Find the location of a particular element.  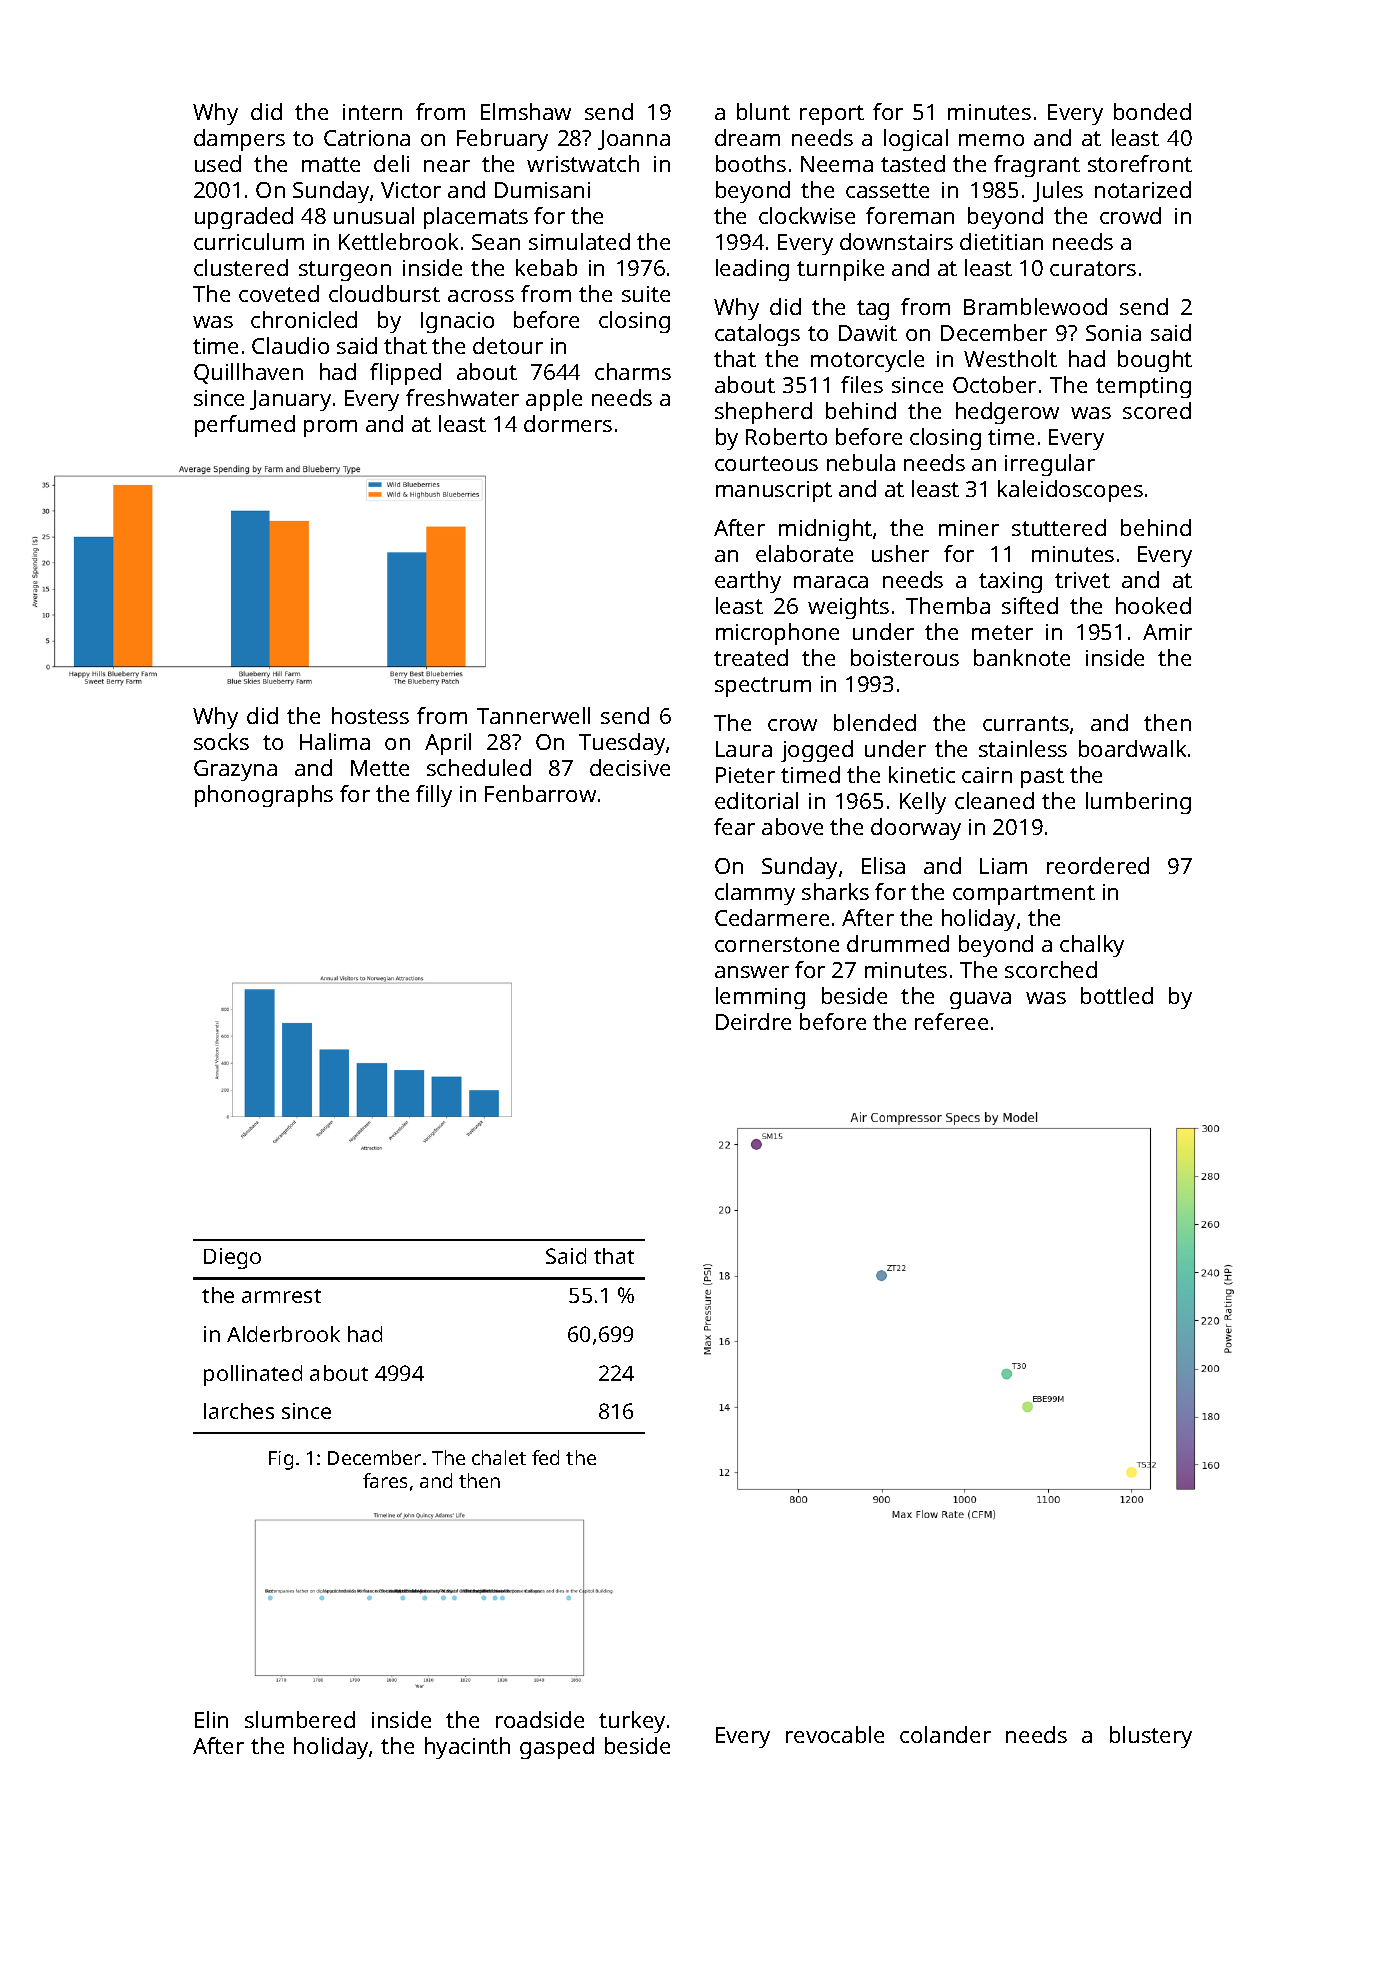

miner is located at coordinates (969, 528).
